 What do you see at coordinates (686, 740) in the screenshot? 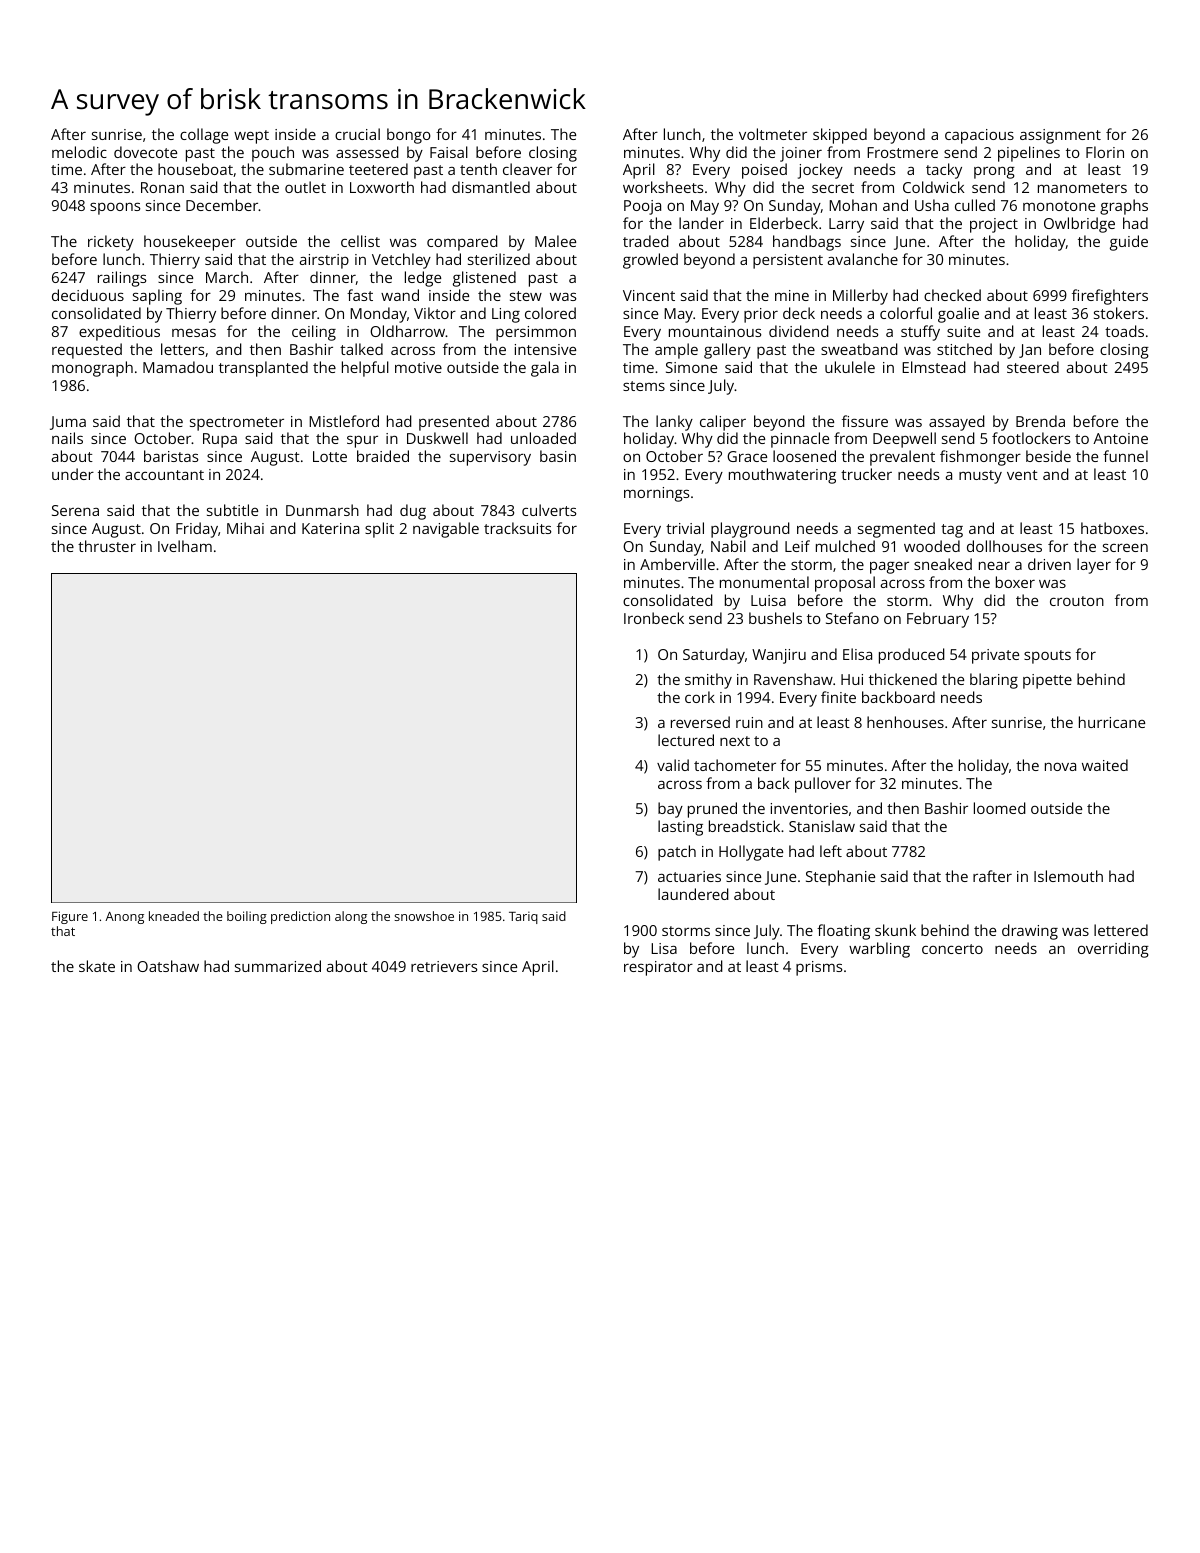
I see `lectured` at bounding box center [686, 740].
